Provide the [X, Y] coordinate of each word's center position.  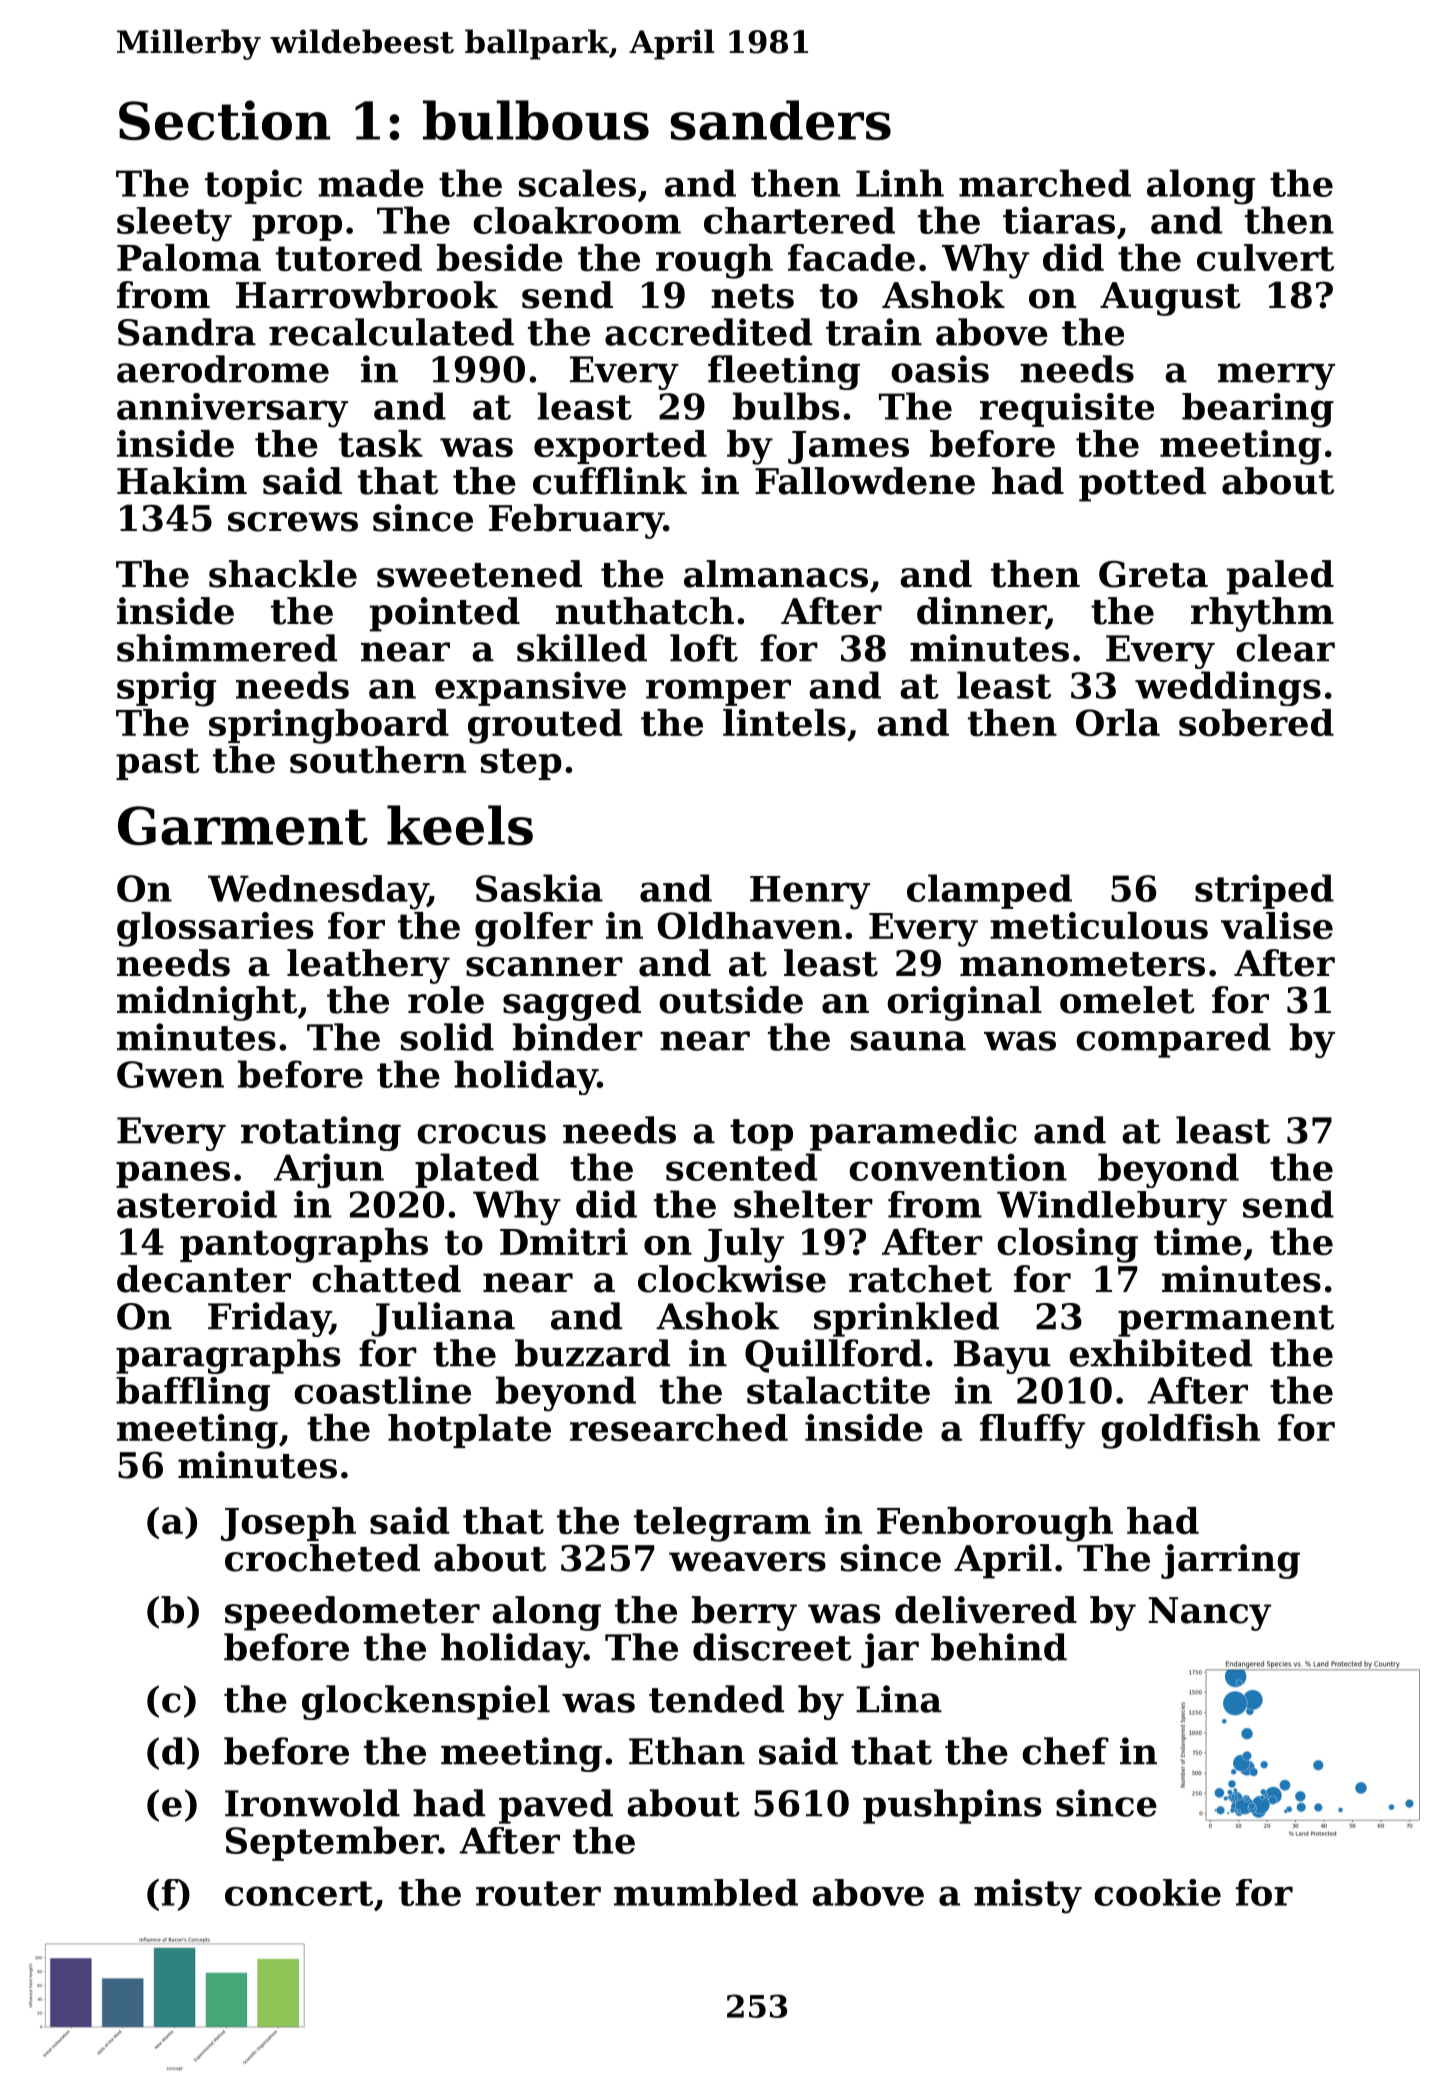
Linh [900, 183]
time [1198, 1241]
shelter [803, 1204]
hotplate [469, 1431]
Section [224, 120]
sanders [780, 120]
